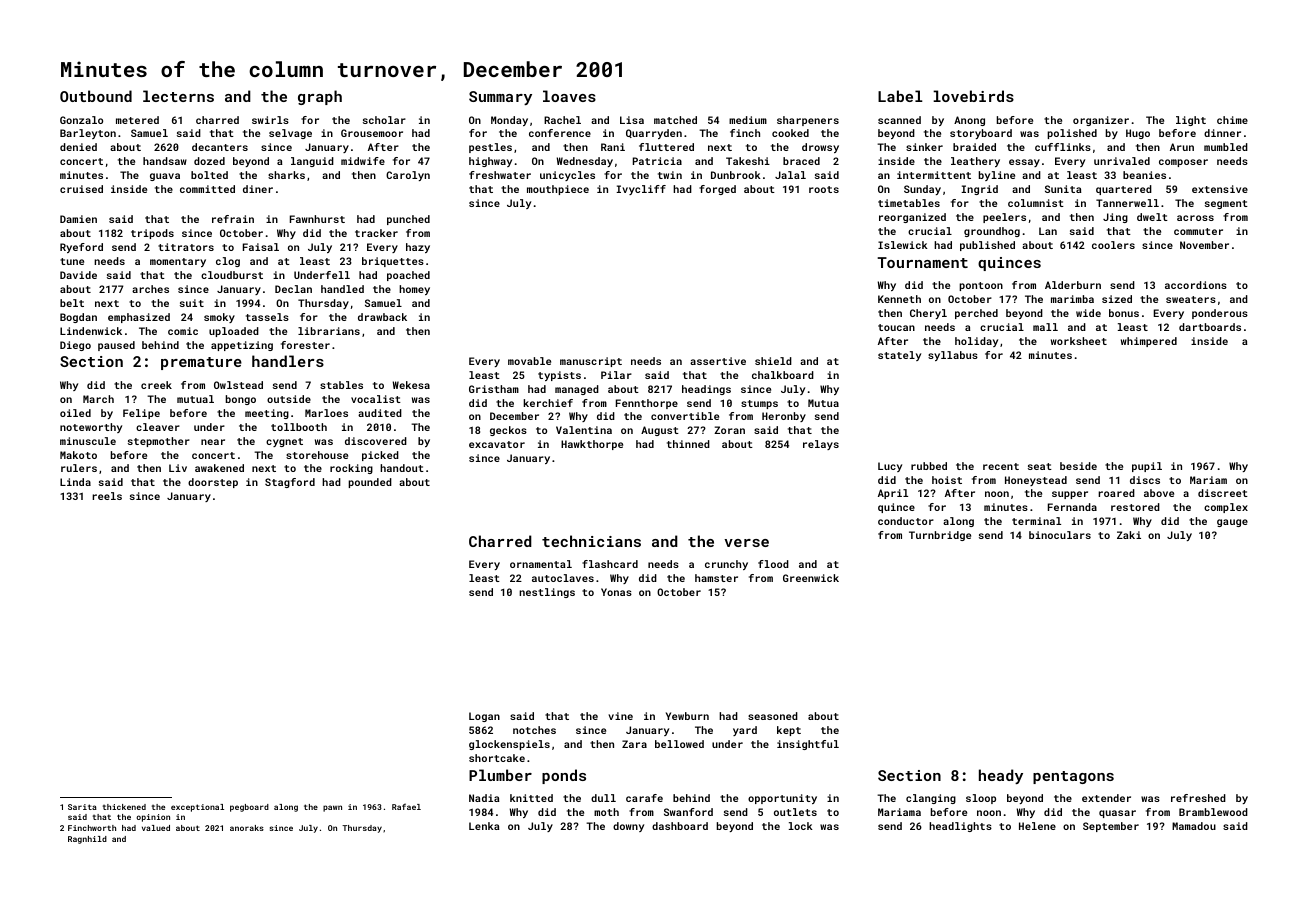  What do you see at coordinates (1204, 245) in the page?
I see `November` at bounding box center [1204, 245].
